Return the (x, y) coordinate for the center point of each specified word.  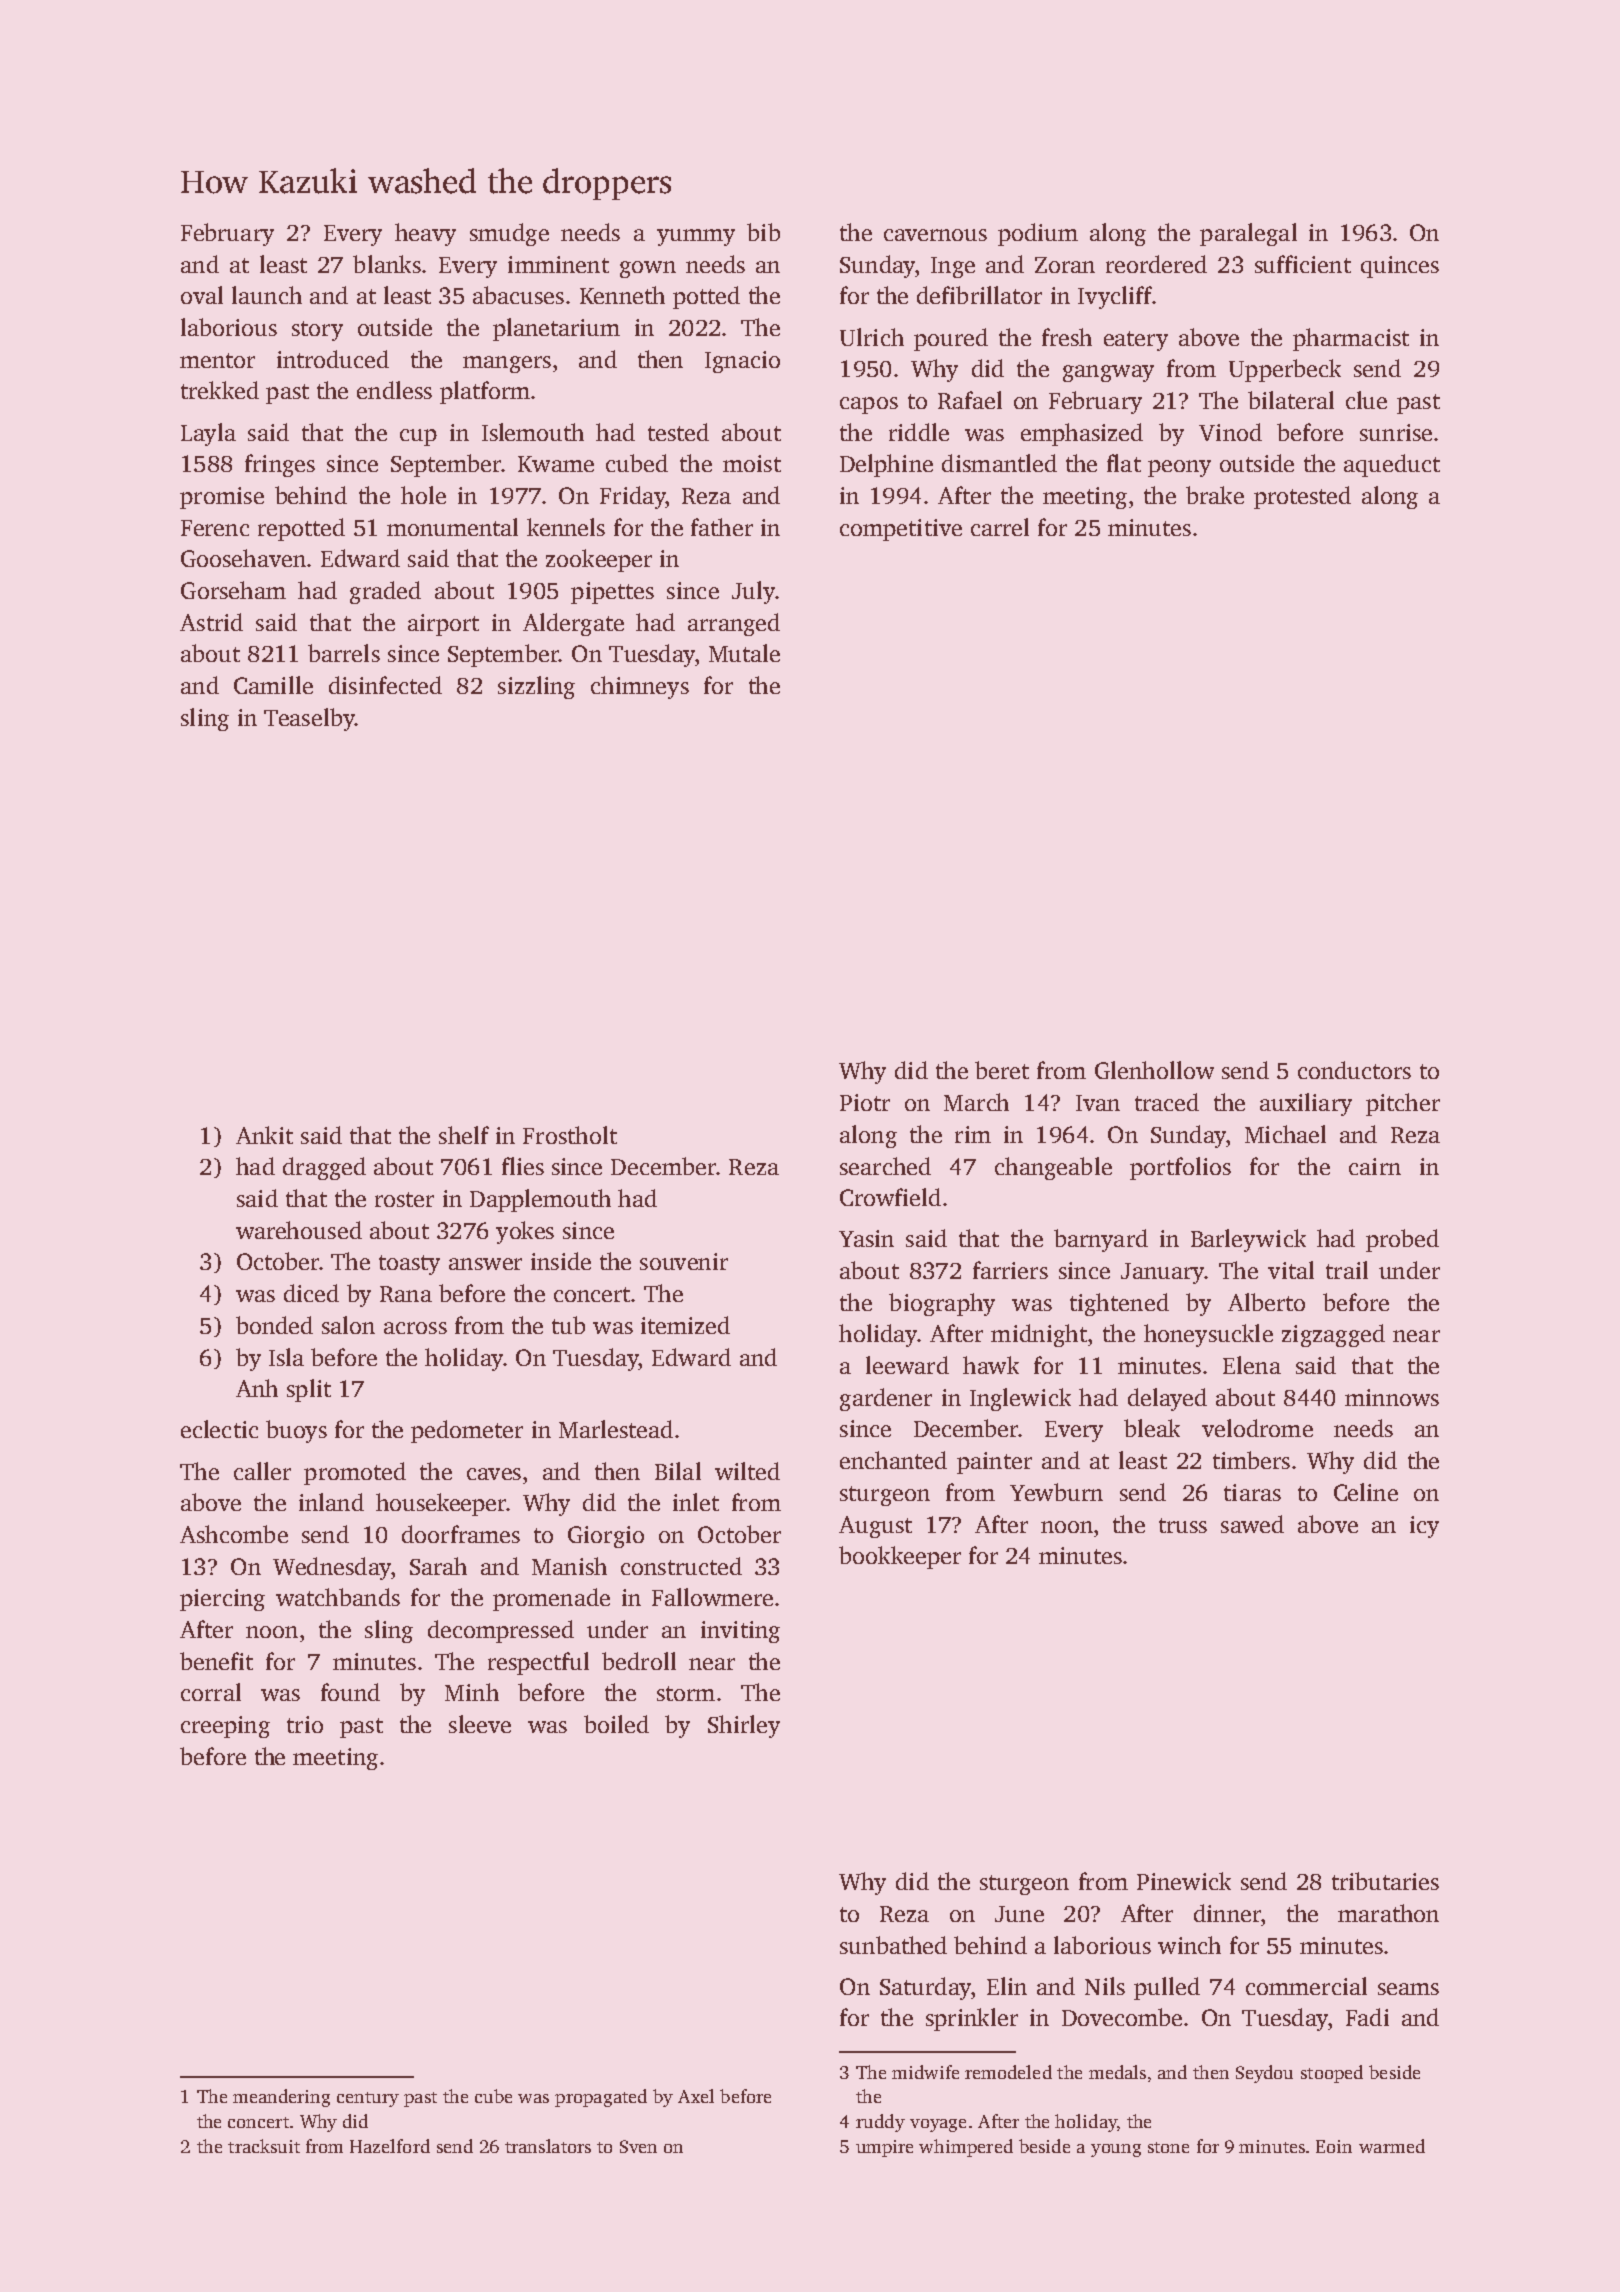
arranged (734, 624)
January (1162, 1273)
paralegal (1248, 234)
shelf (464, 1135)
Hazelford (390, 2146)
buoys (296, 1431)
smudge (509, 234)
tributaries (1385, 1881)
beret (1002, 1070)
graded (385, 592)
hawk (991, 1365)
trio (305, 1724)
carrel (1000, 527)
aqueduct (1392, 465)
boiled (616, 1724)
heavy (425, 234)
